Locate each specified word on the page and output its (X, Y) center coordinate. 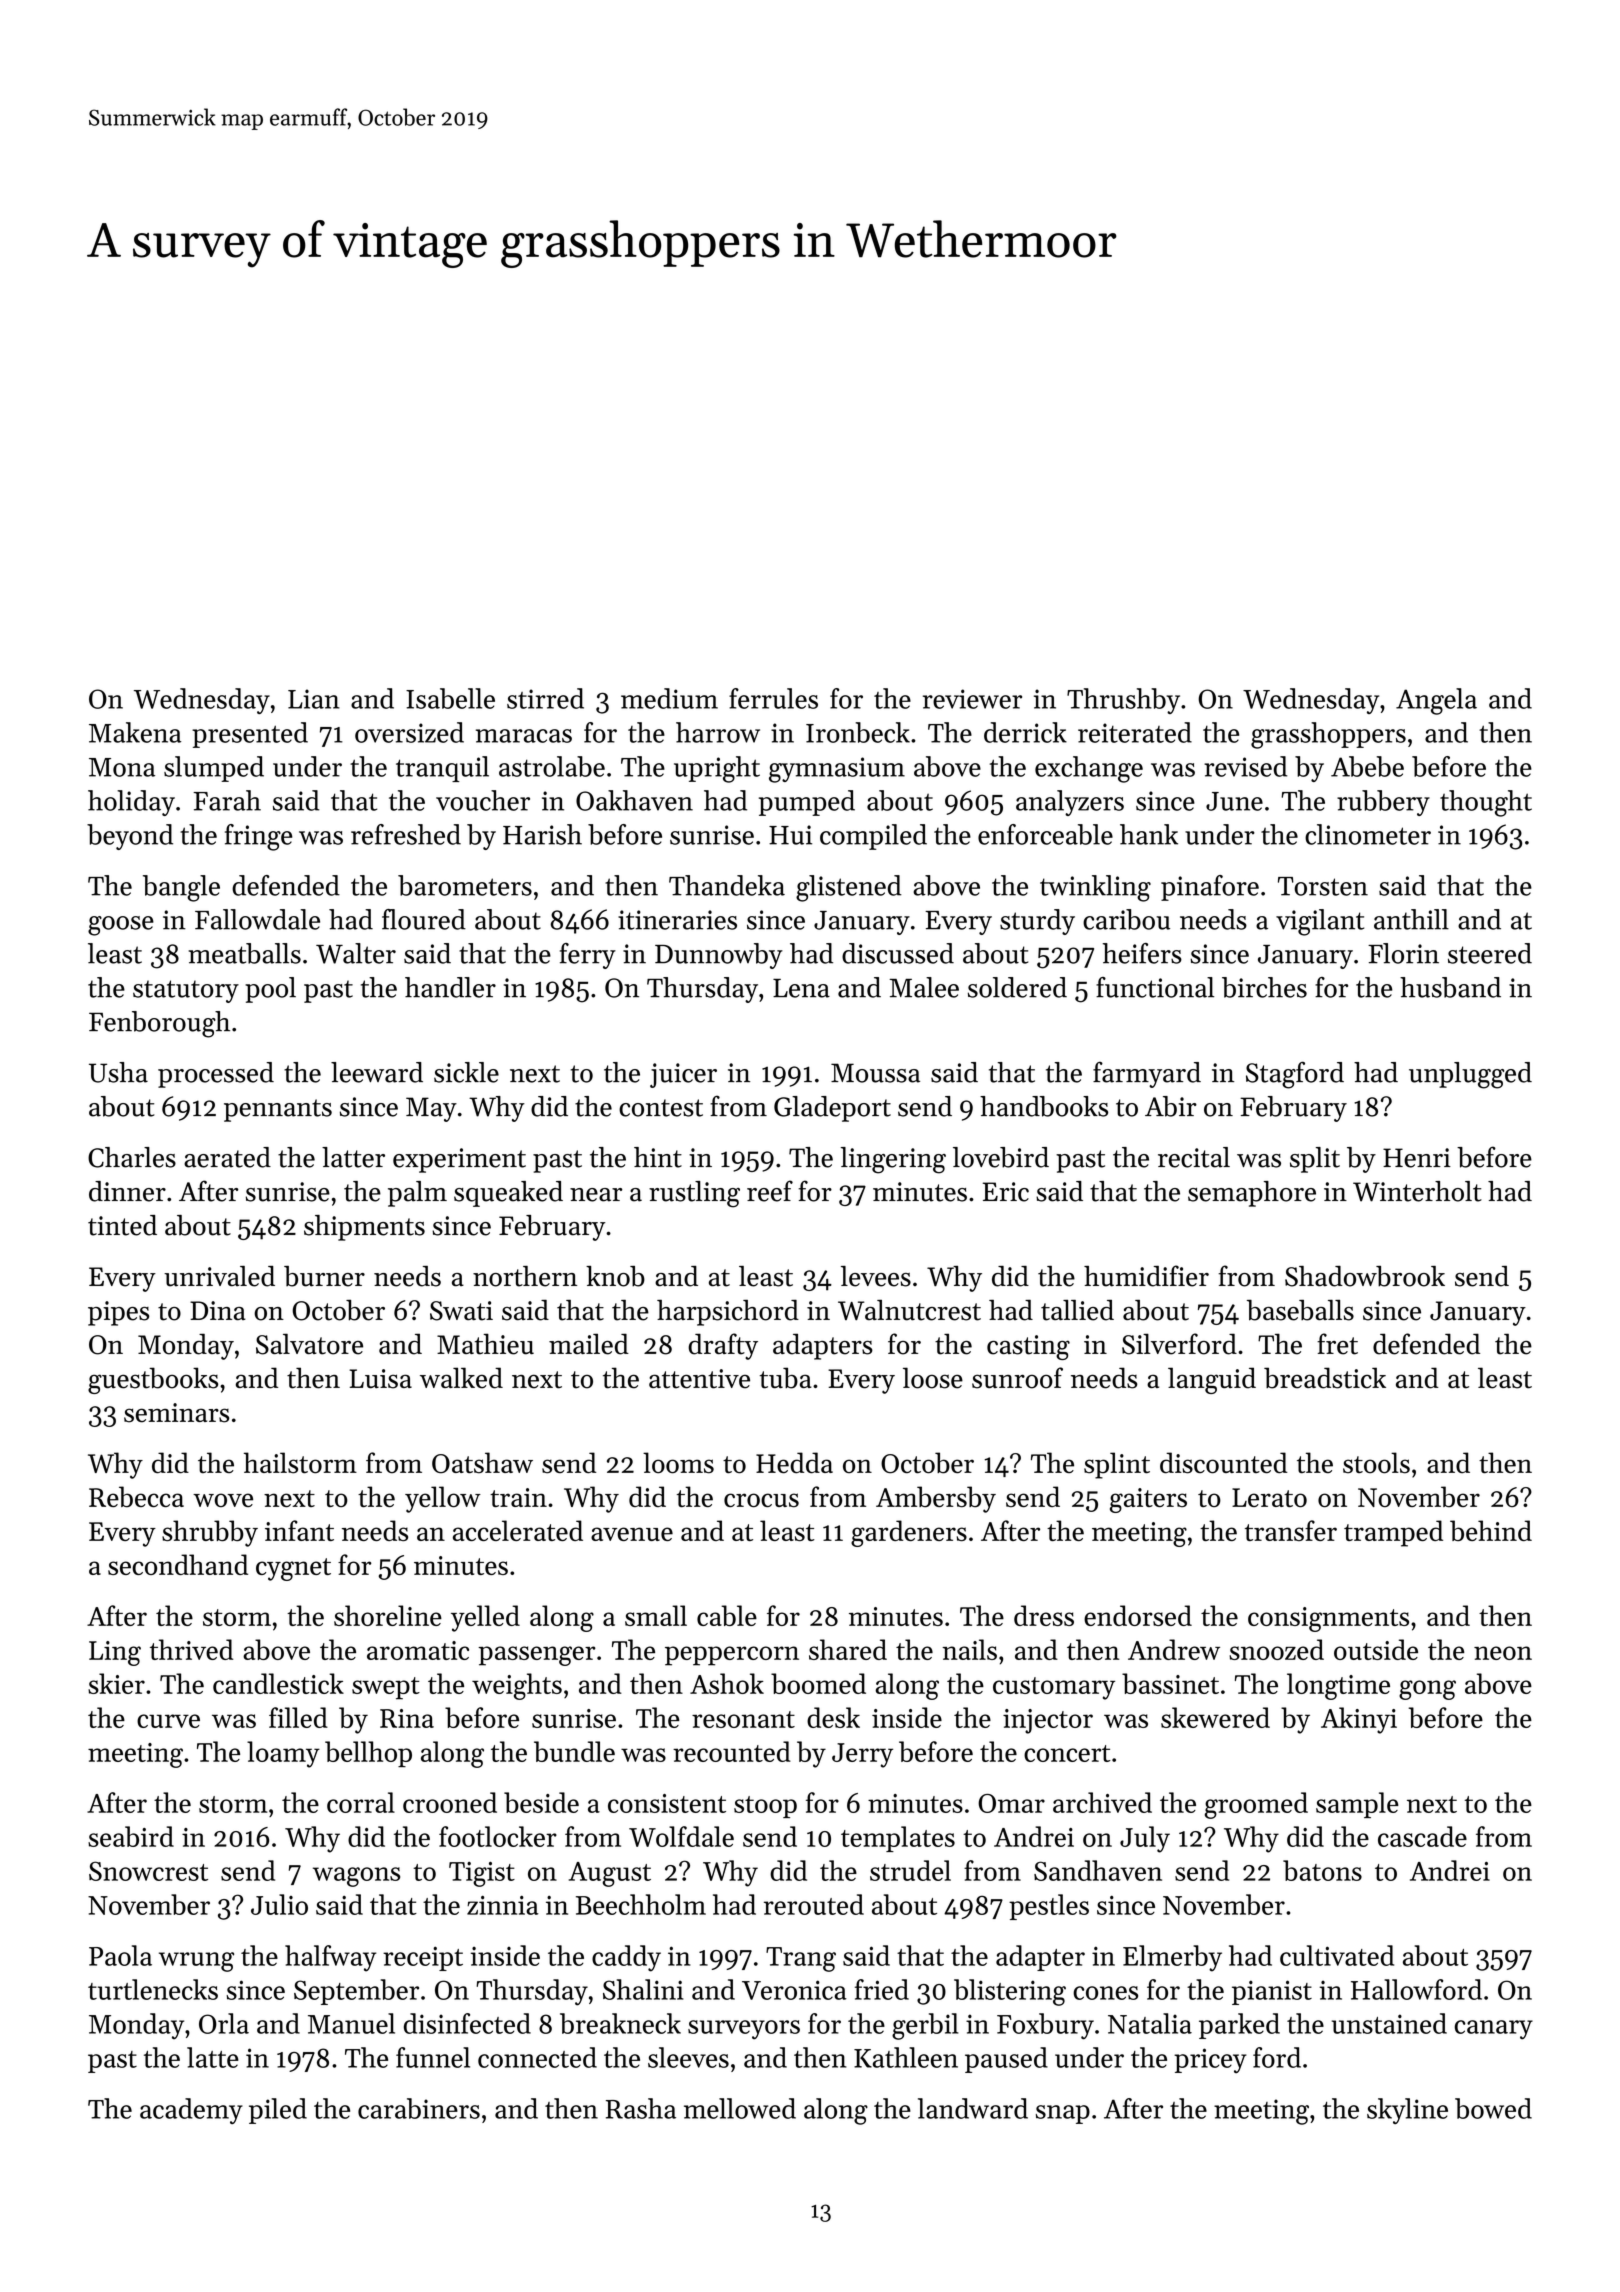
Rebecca (136, 1496)
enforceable (1045, 834)
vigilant (1320, 922)
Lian (314, 699)
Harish (542, 834)
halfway (331, 1958)
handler (450, 987)
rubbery (1383, 803)
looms (678, 1463)
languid (1212, 1380)
